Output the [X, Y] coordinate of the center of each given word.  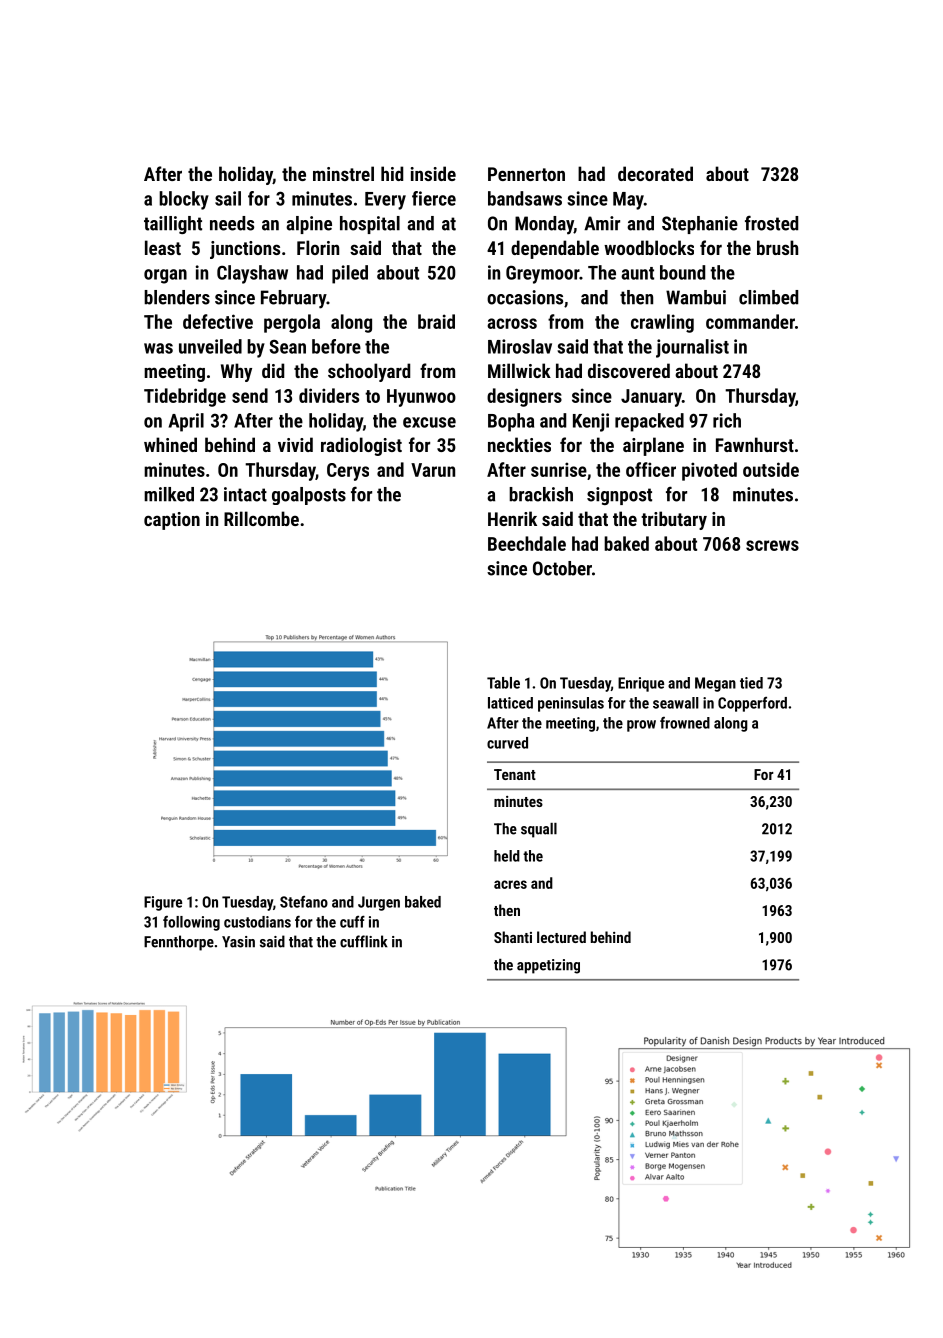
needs [232, 223]
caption [172, 521]
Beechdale [527, 543]
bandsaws [525, 198]
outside [771, 469]
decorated [655, 173]
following [191, 923]
